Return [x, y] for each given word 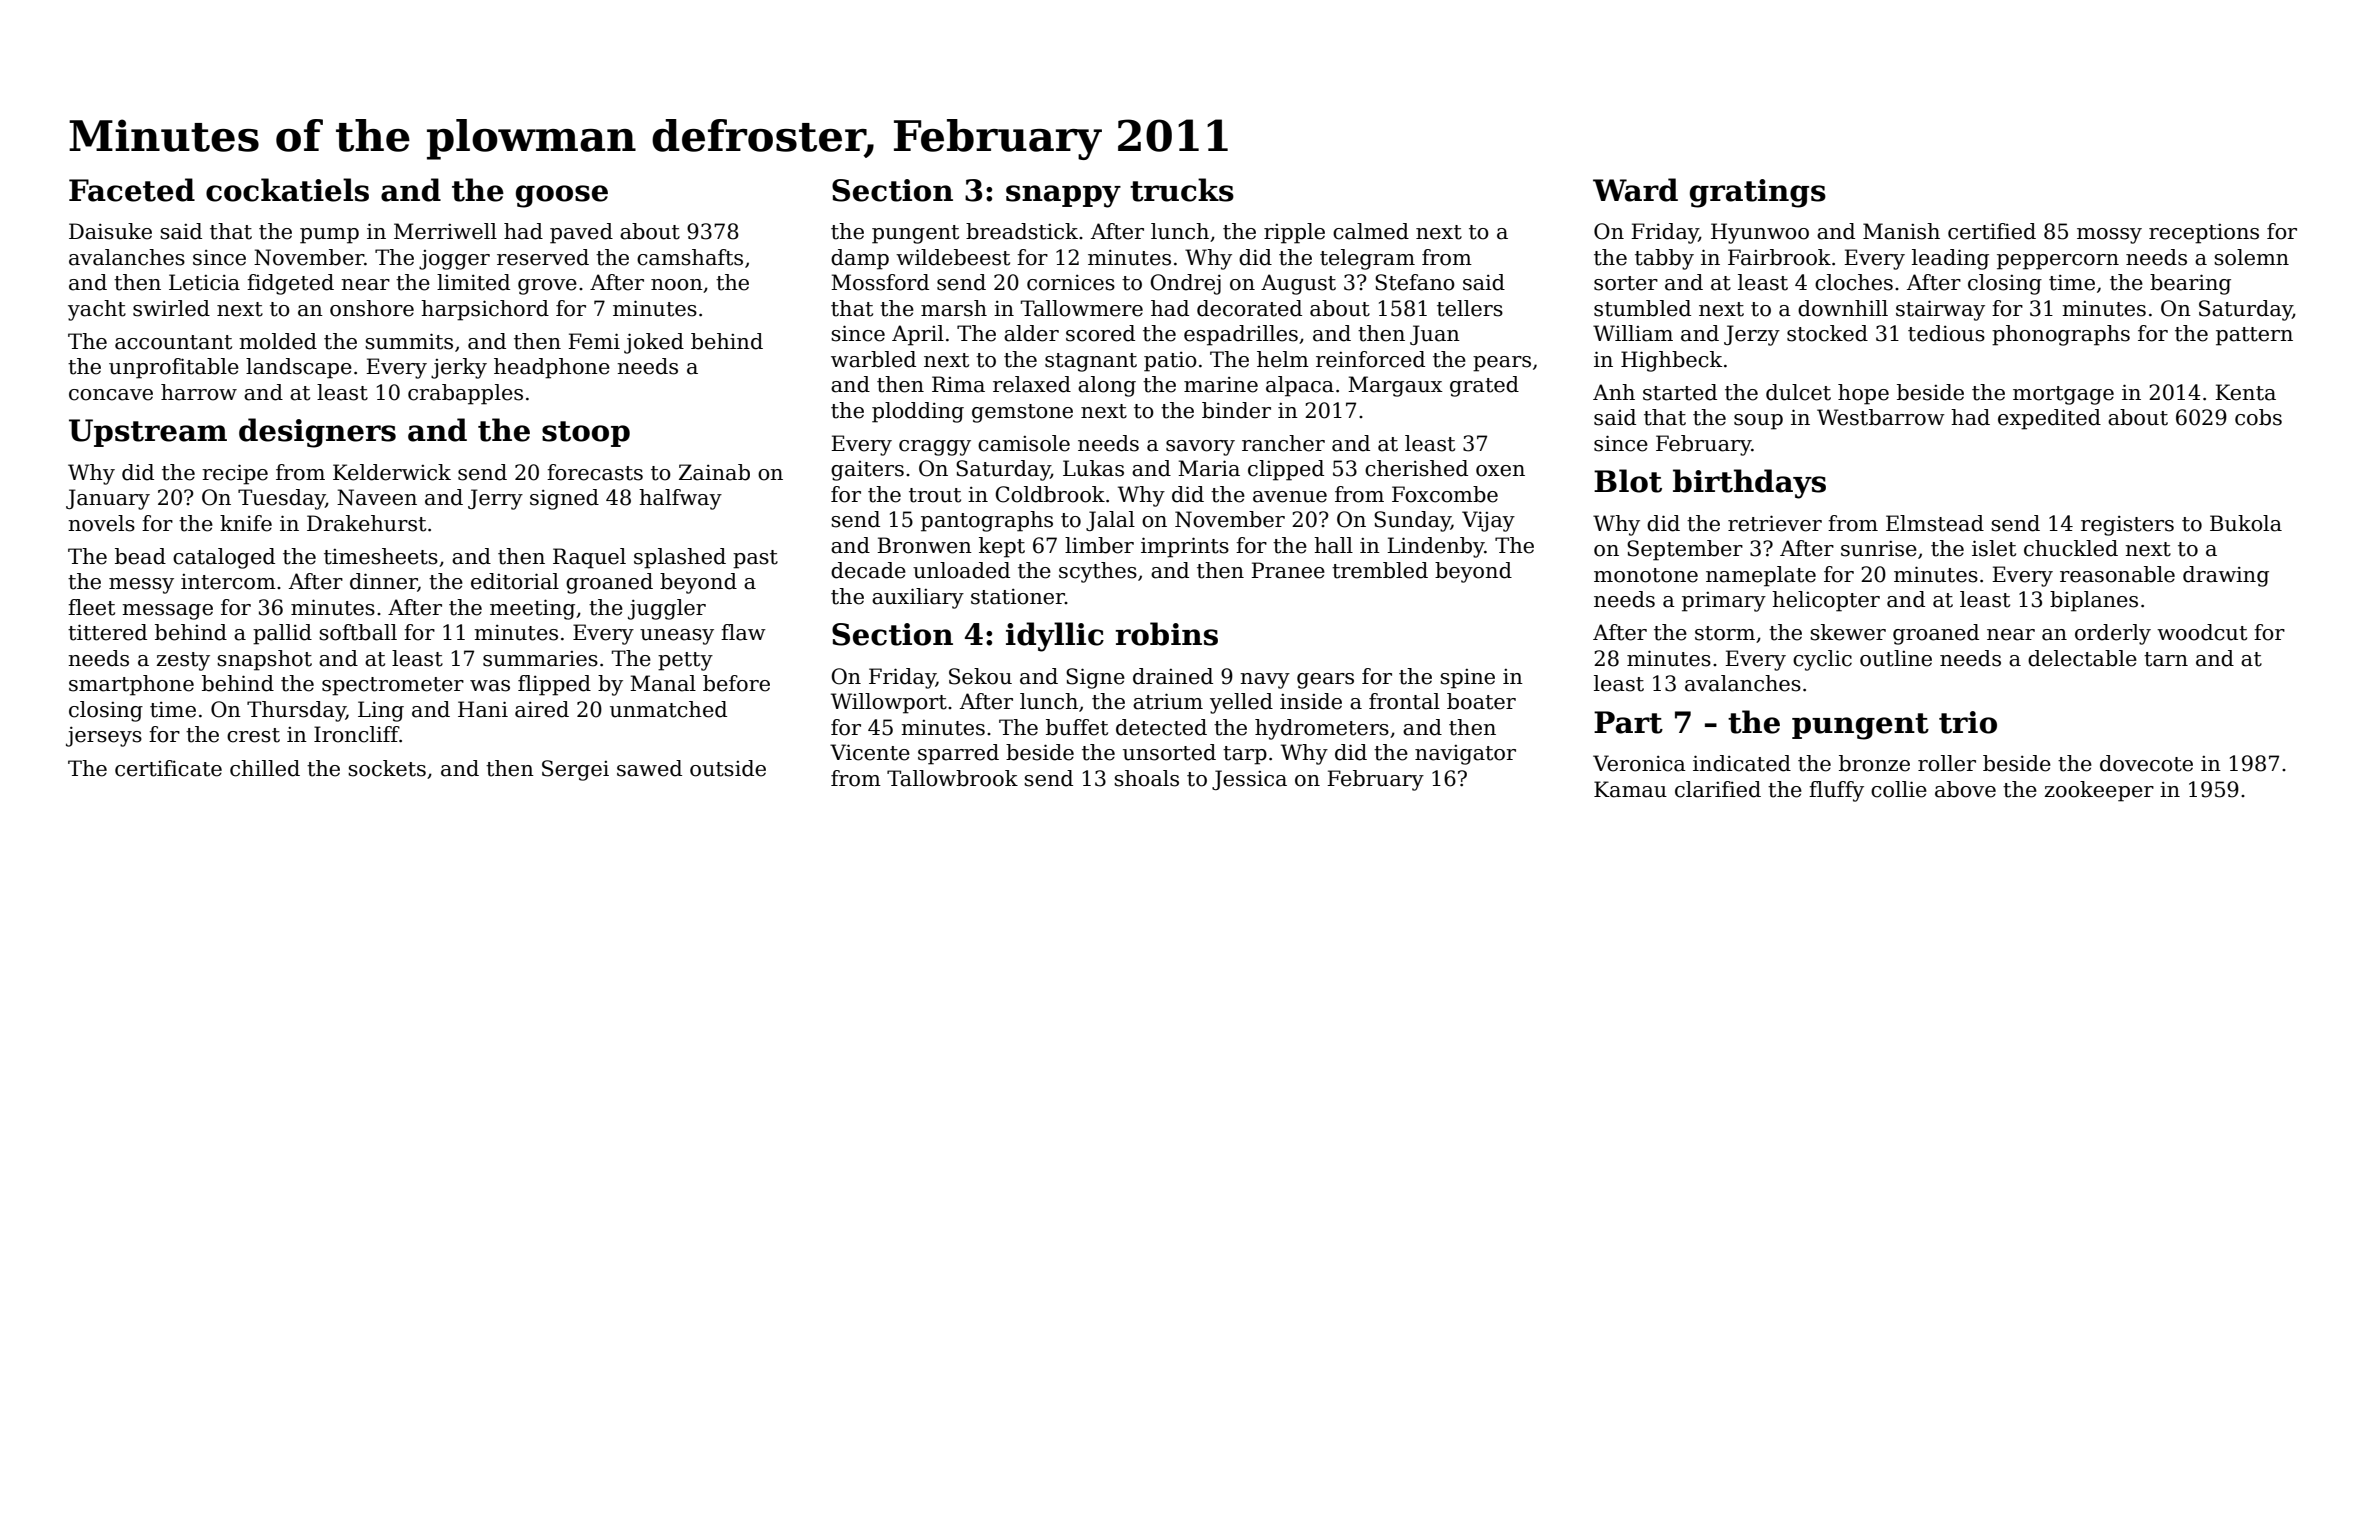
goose [562, 196]
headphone [552, 368]
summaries [540, 659]
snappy [1063, 196]
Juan [1435, 335]
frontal [1404, 701]
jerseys [104, 736]
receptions [2204, 234]
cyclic [1822, 660]
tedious [1946, 333]
